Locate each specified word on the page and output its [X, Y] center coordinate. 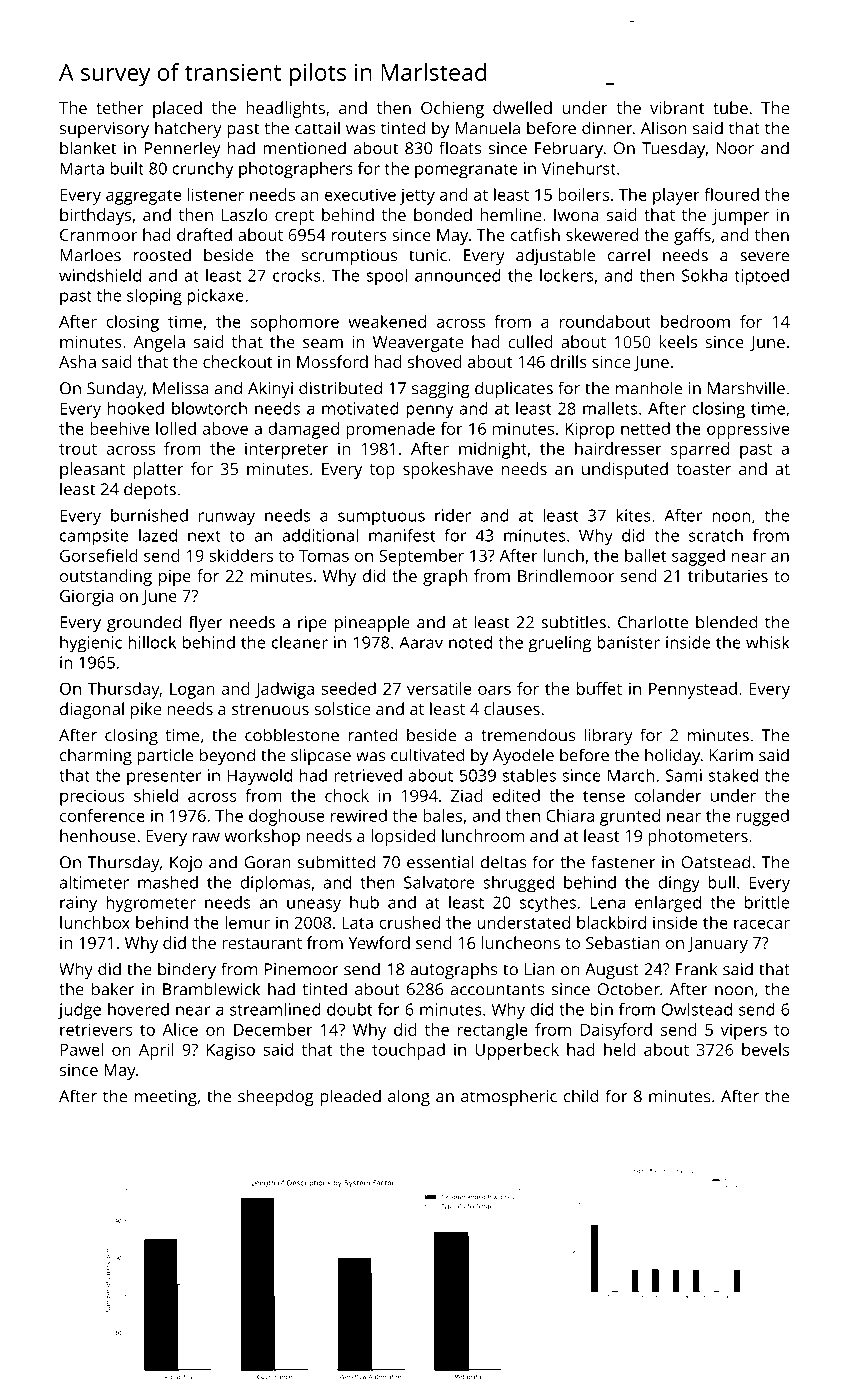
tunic [428, 255]
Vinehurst [579, 168]
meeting [166, 1098]
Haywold [260, 777]
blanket [88, 148]
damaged [303, 430]
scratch [716, 535]
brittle [767, 902]
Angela [159, 343]
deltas [503, 862]
